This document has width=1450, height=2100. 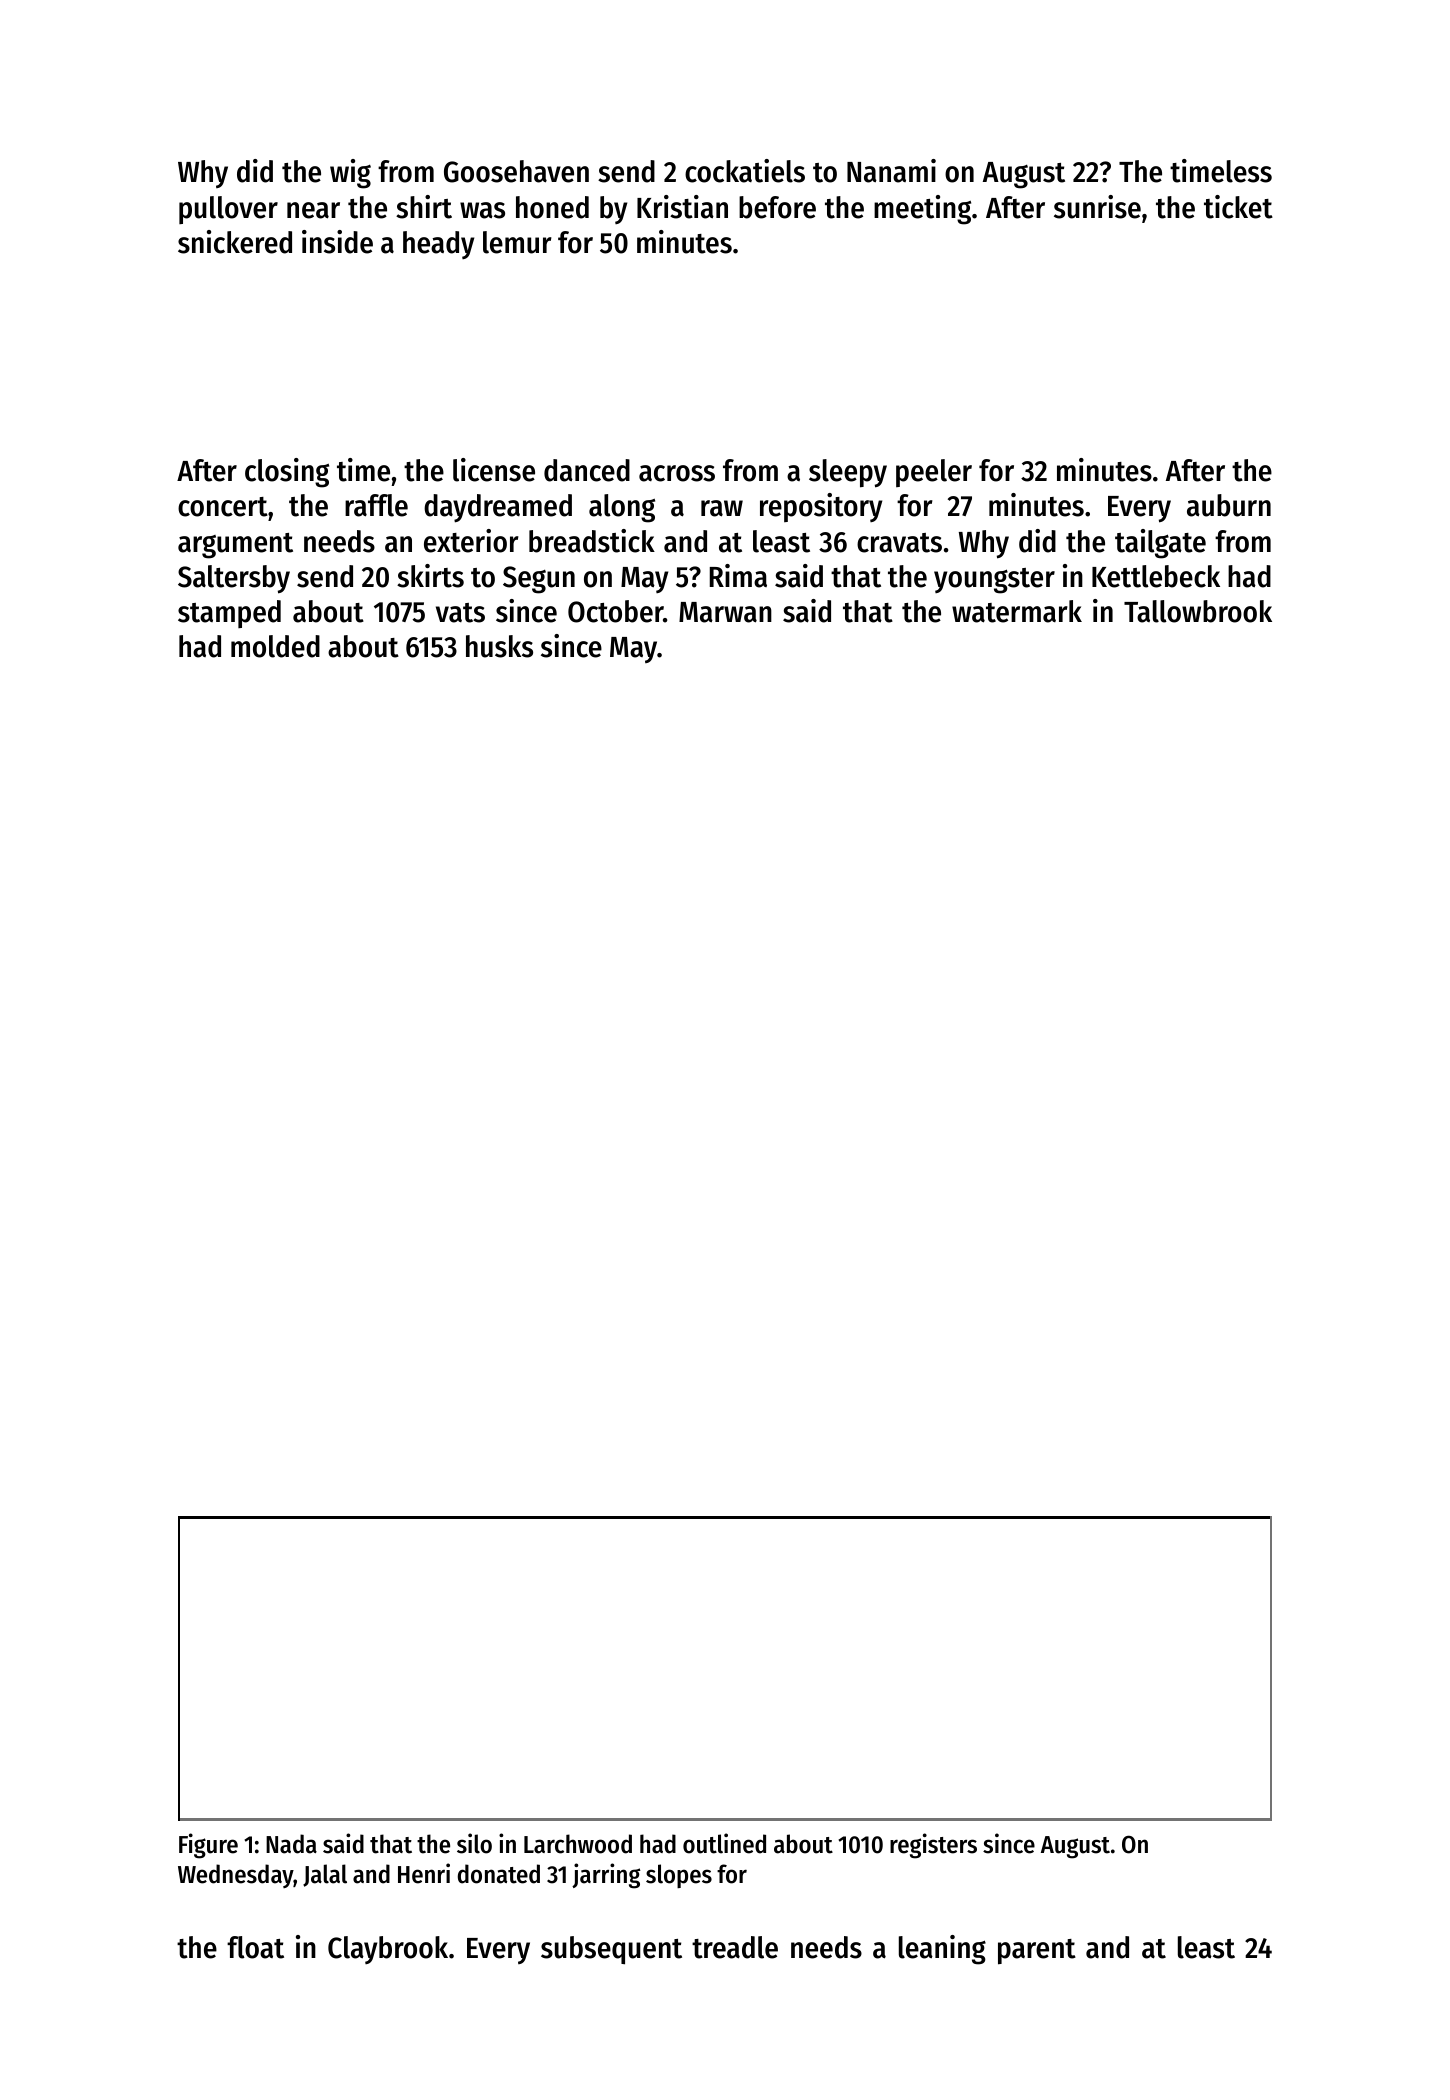 I want to click on outlined, so click(x=724, y=1843).
